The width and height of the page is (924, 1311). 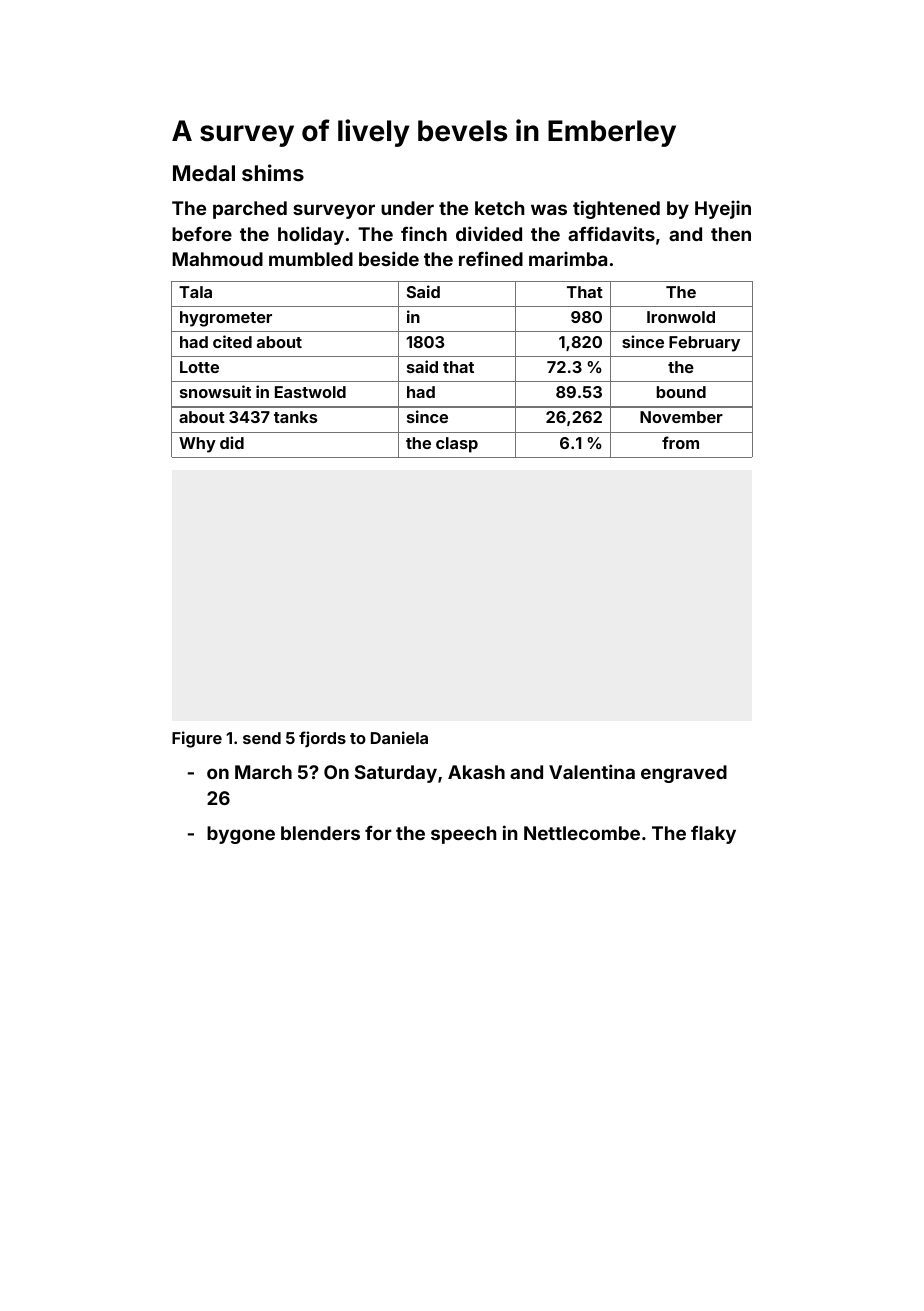 I want to click on Medal, so click(x=204, y=173).
